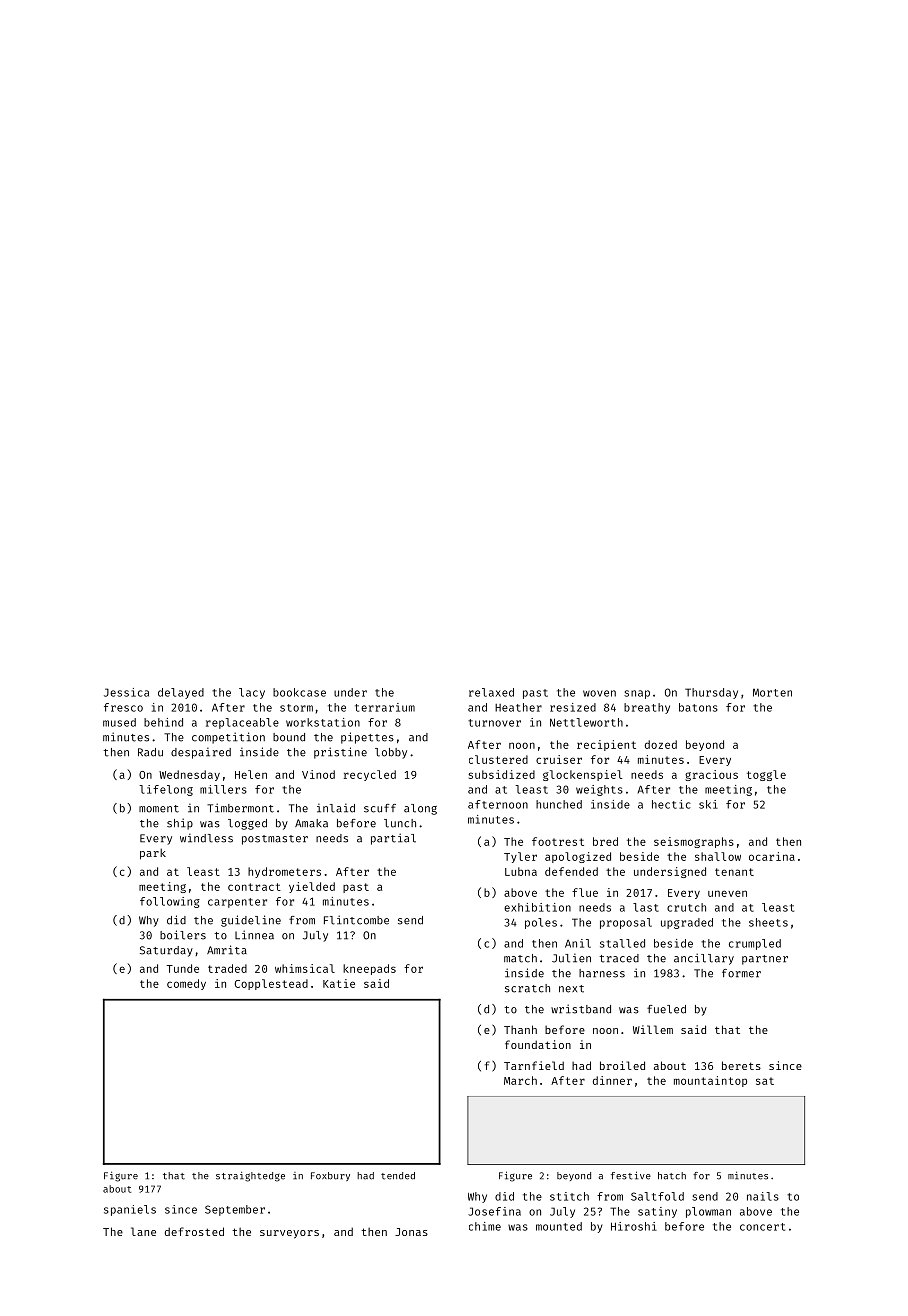 This document has height=1316, width=908. I want to click on shallow, so click(718, 856).
